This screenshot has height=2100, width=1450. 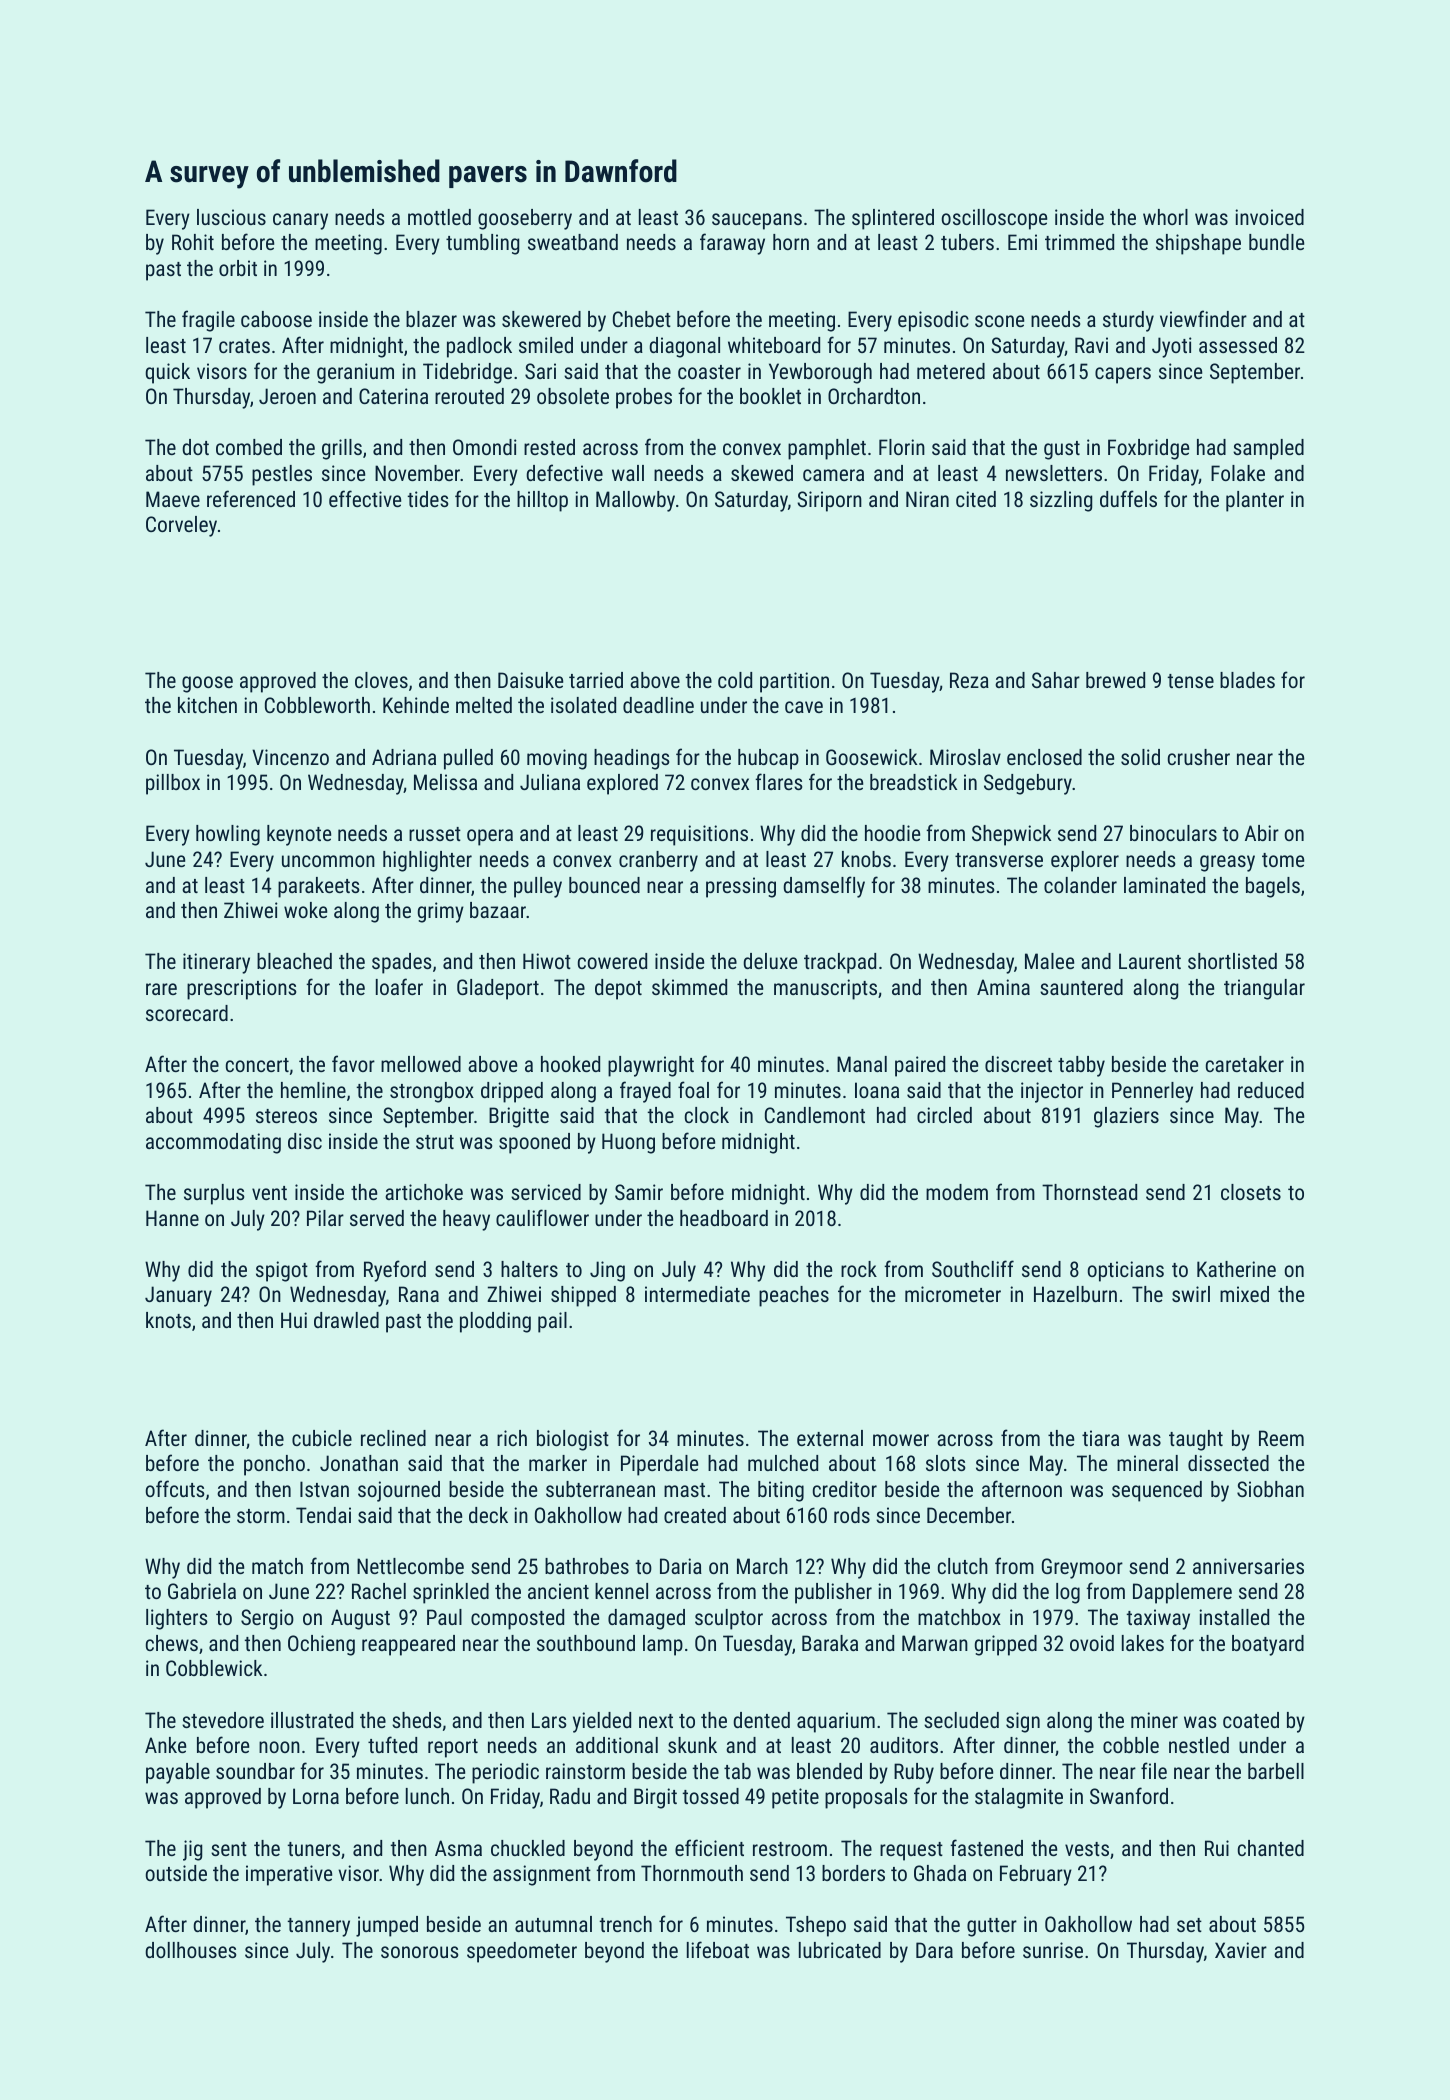 What do you see at coordinates (1269, 217) in the screenshot?
I see `invoiced` at bounding box center [1269, 217].
